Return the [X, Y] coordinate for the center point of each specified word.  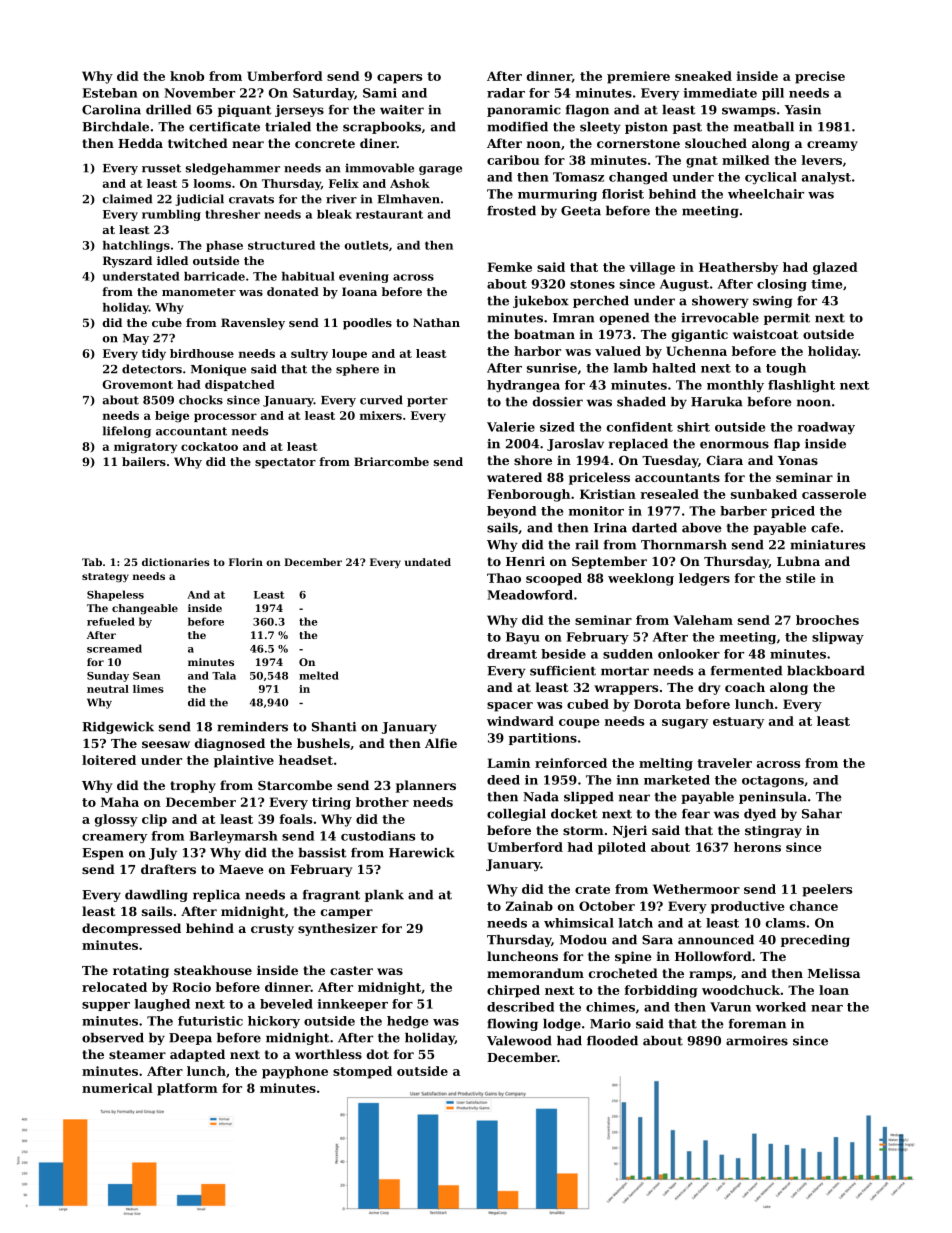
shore [533, 460]
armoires [757, 1041]
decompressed [131, 929]
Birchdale [115, 127]
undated [428, 562]
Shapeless [115, 595]
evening [364, 277]
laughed [162, 1005]
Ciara [725, 460]
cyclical [771, 178]
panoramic [524, 111]
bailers [144, 461]
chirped [513, 991]
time [826, 284]
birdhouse [202, 353]
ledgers [704, 579]
